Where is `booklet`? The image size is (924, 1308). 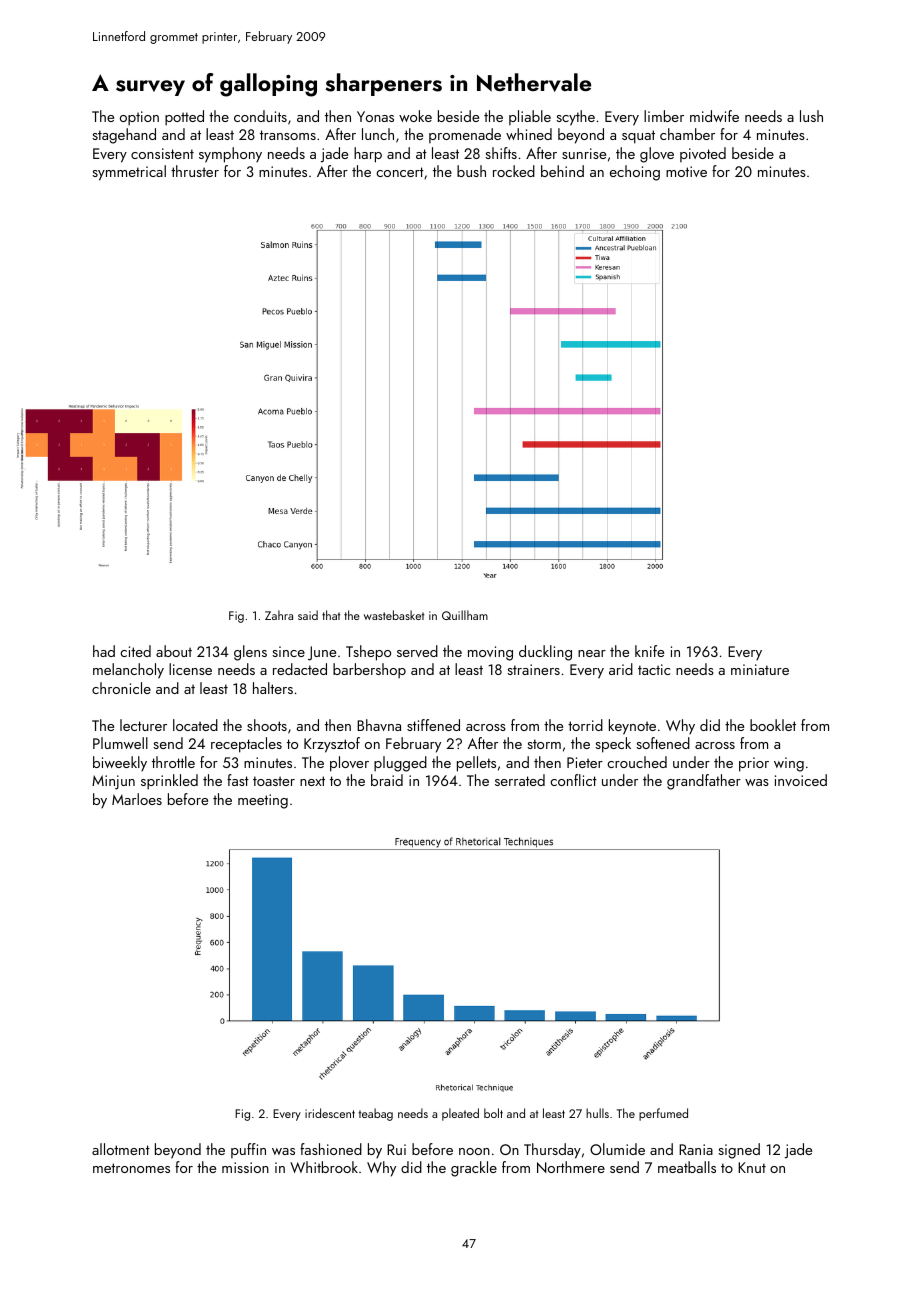
booklet is located at coordinates (773, 725).
